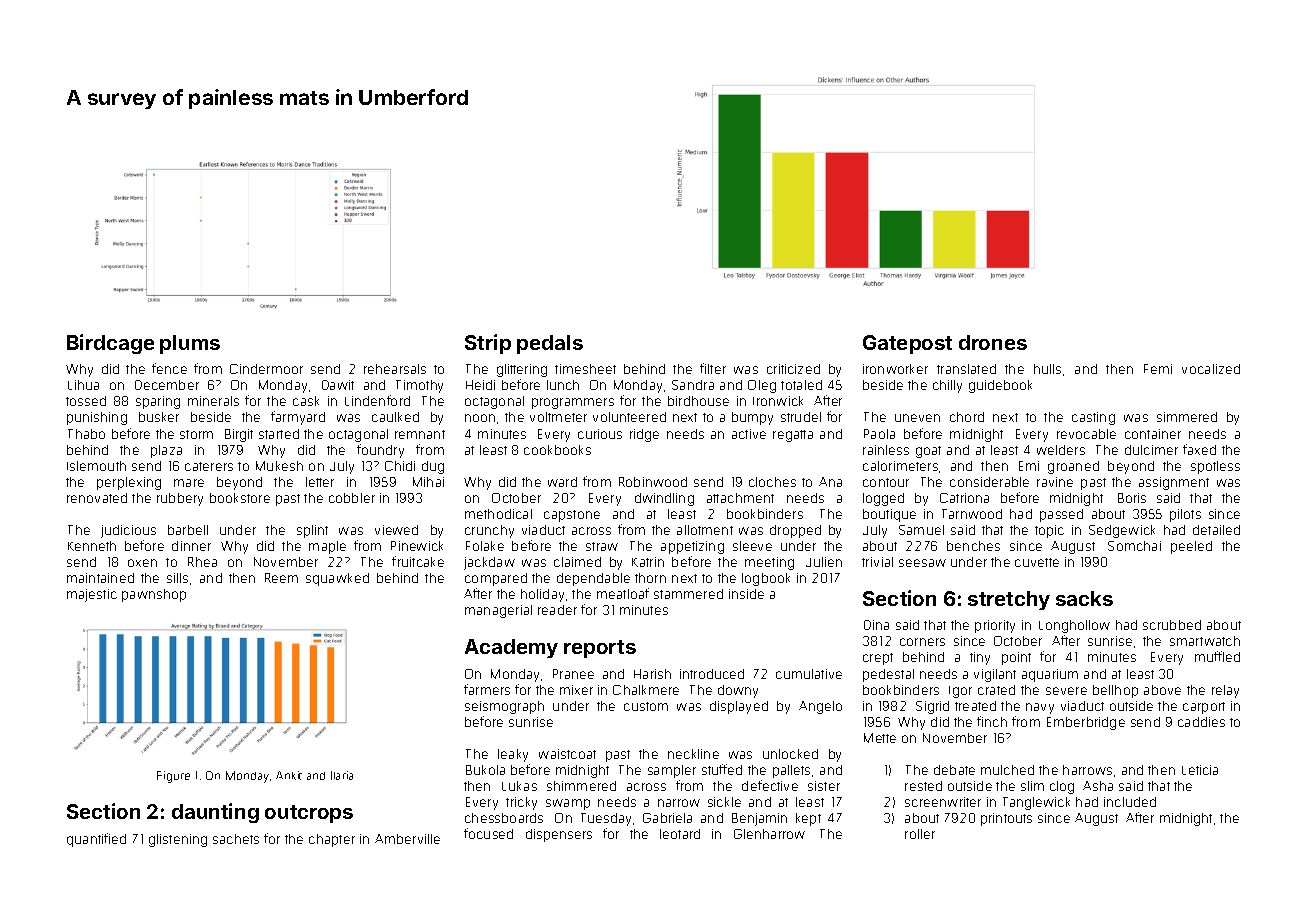 The height and width of the screenshot is (924, 1308). What do you see at coordinates (92, 595) in the screenshot?
I see `majestic` at bounding box center [92, 595].
